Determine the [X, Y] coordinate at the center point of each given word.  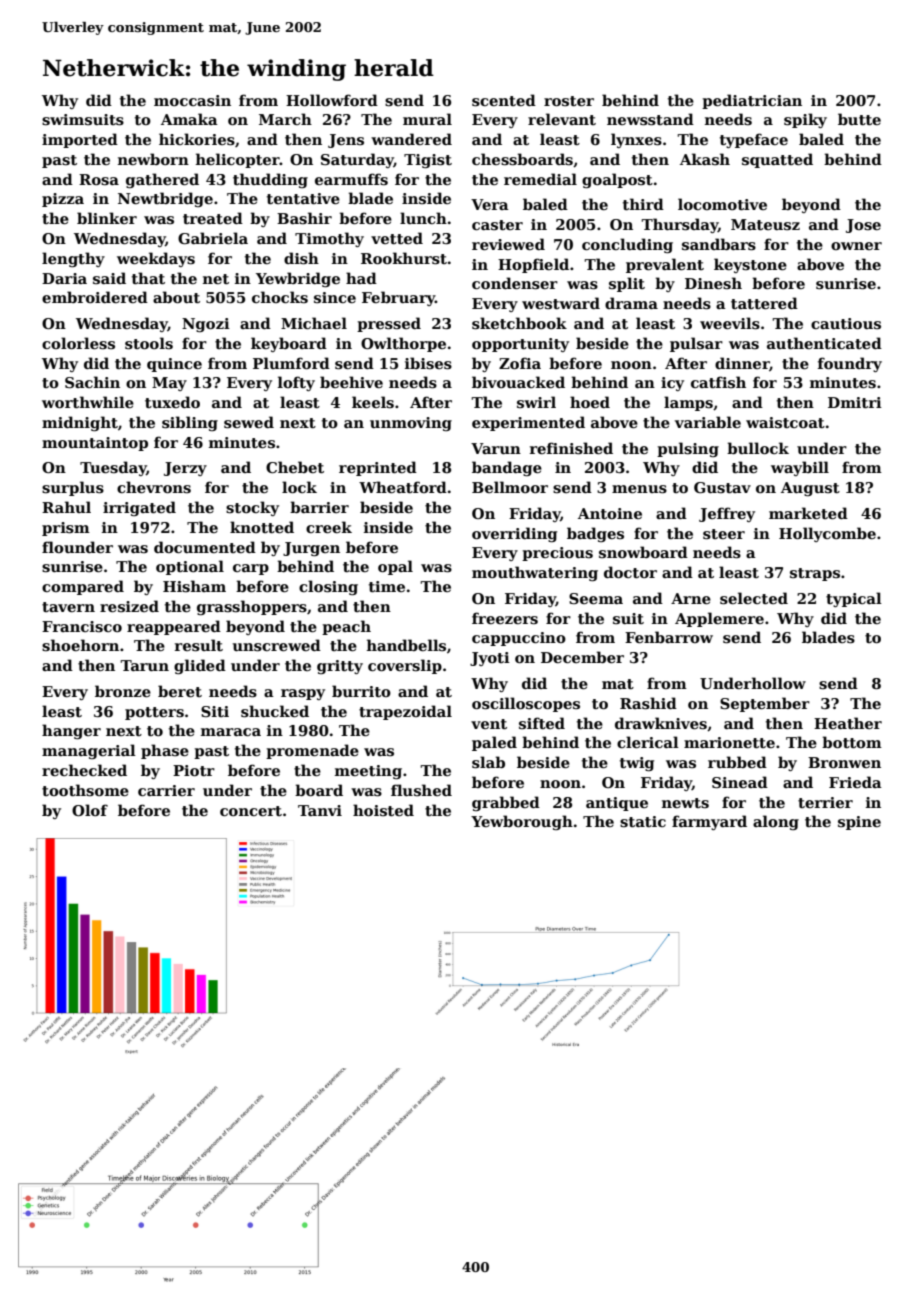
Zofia [520, 363]
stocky [252, 508]
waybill [800, 468]
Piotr [194, 770]
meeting [368, 772]
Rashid [648, 703]
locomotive [722, 204]
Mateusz [765, 224]
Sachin [92, 382]
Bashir [304, 218]
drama [631, 303]
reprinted [378, 468]
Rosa [99, 179]
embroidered [95, 297]
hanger [71, 731]
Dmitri [855, 402]
